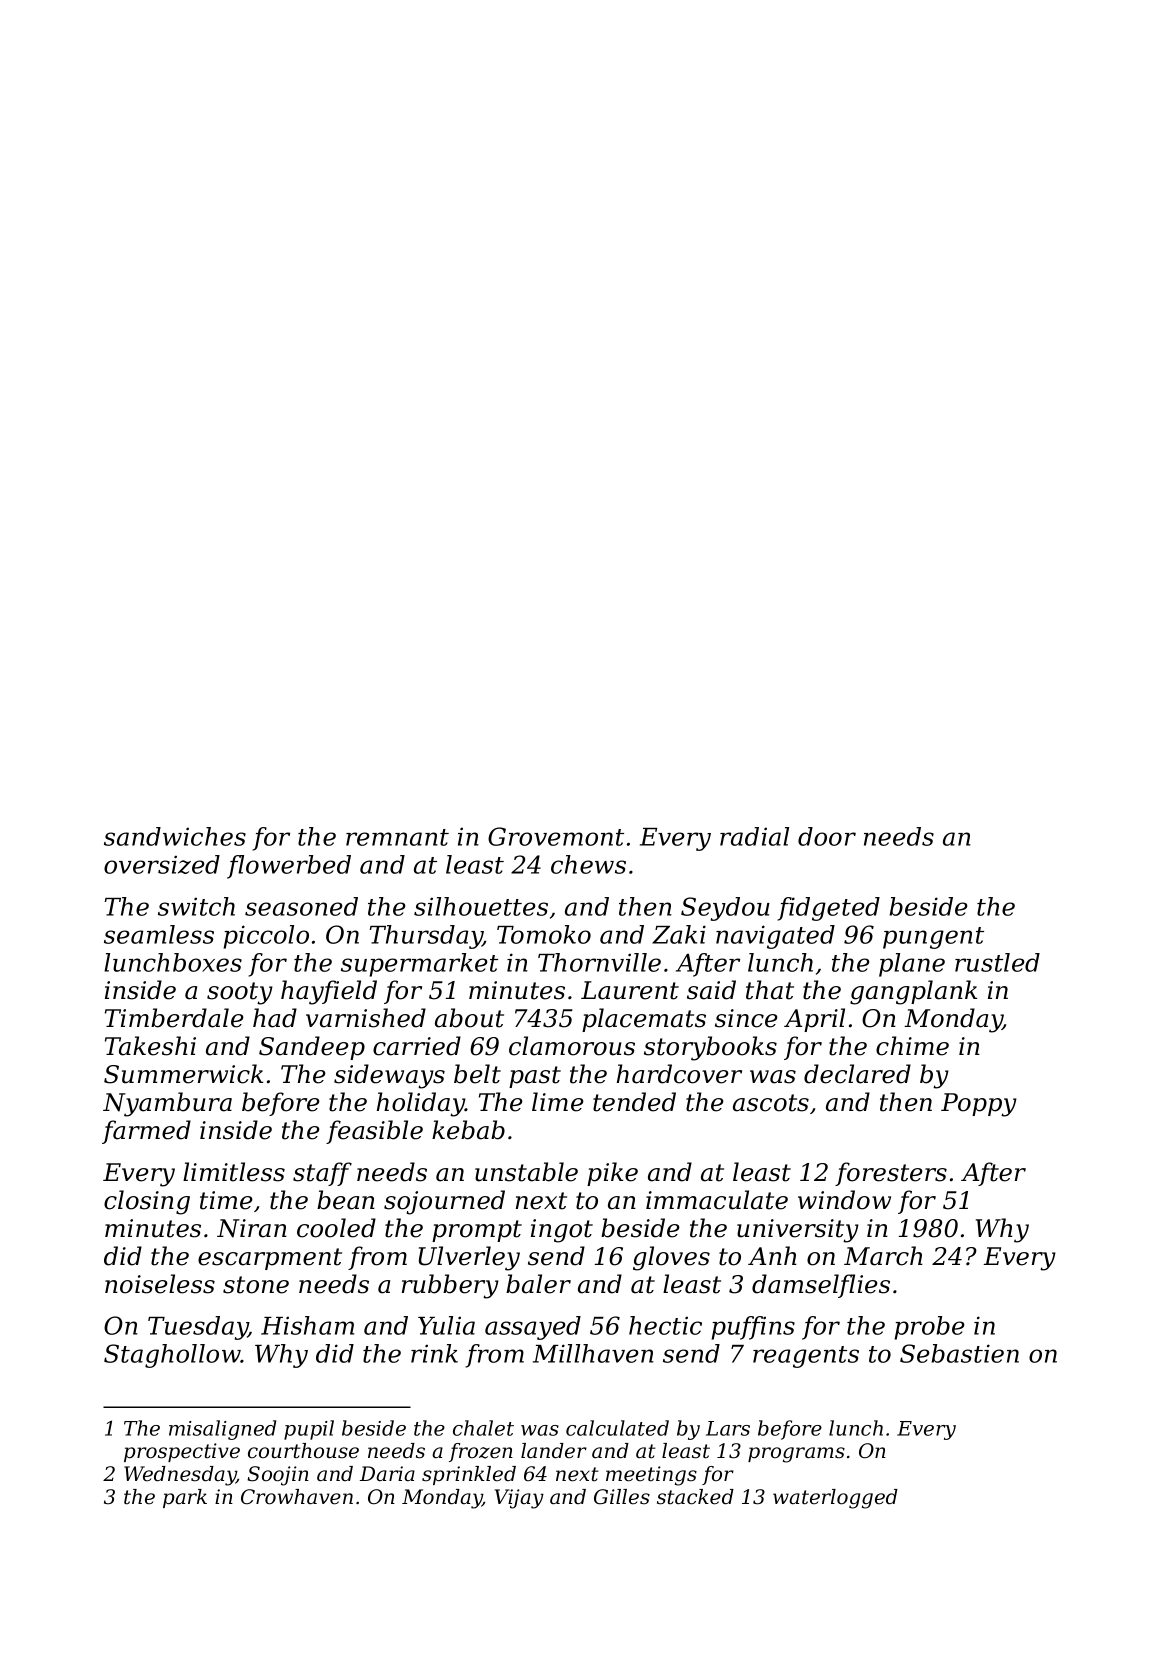 This page has height=1654, width=1165. I want to click on switch, so click(196, 906).
